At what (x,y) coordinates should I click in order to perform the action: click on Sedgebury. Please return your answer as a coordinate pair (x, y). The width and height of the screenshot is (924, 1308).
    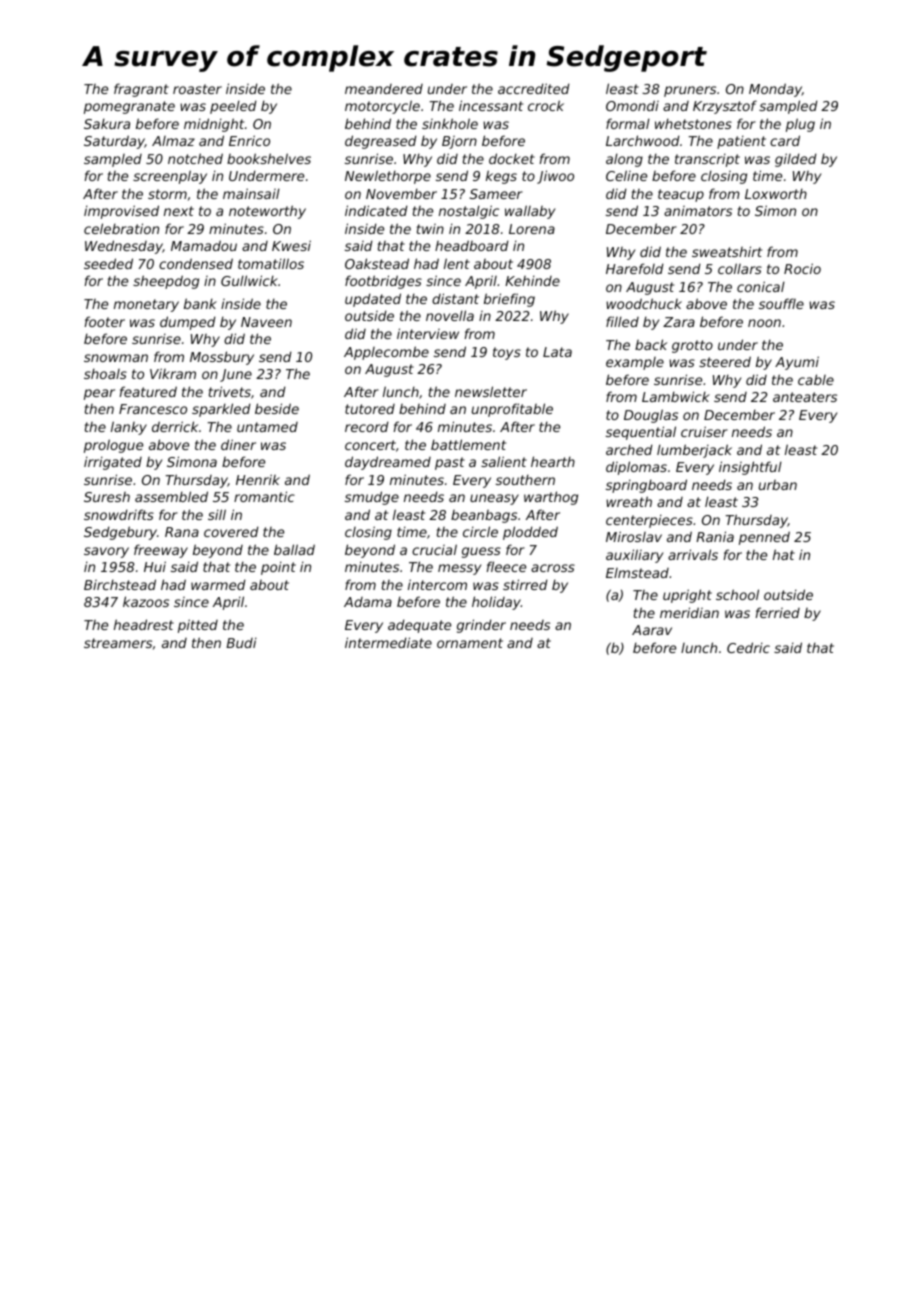
    Looking at the image, I should click on (120, 533).
